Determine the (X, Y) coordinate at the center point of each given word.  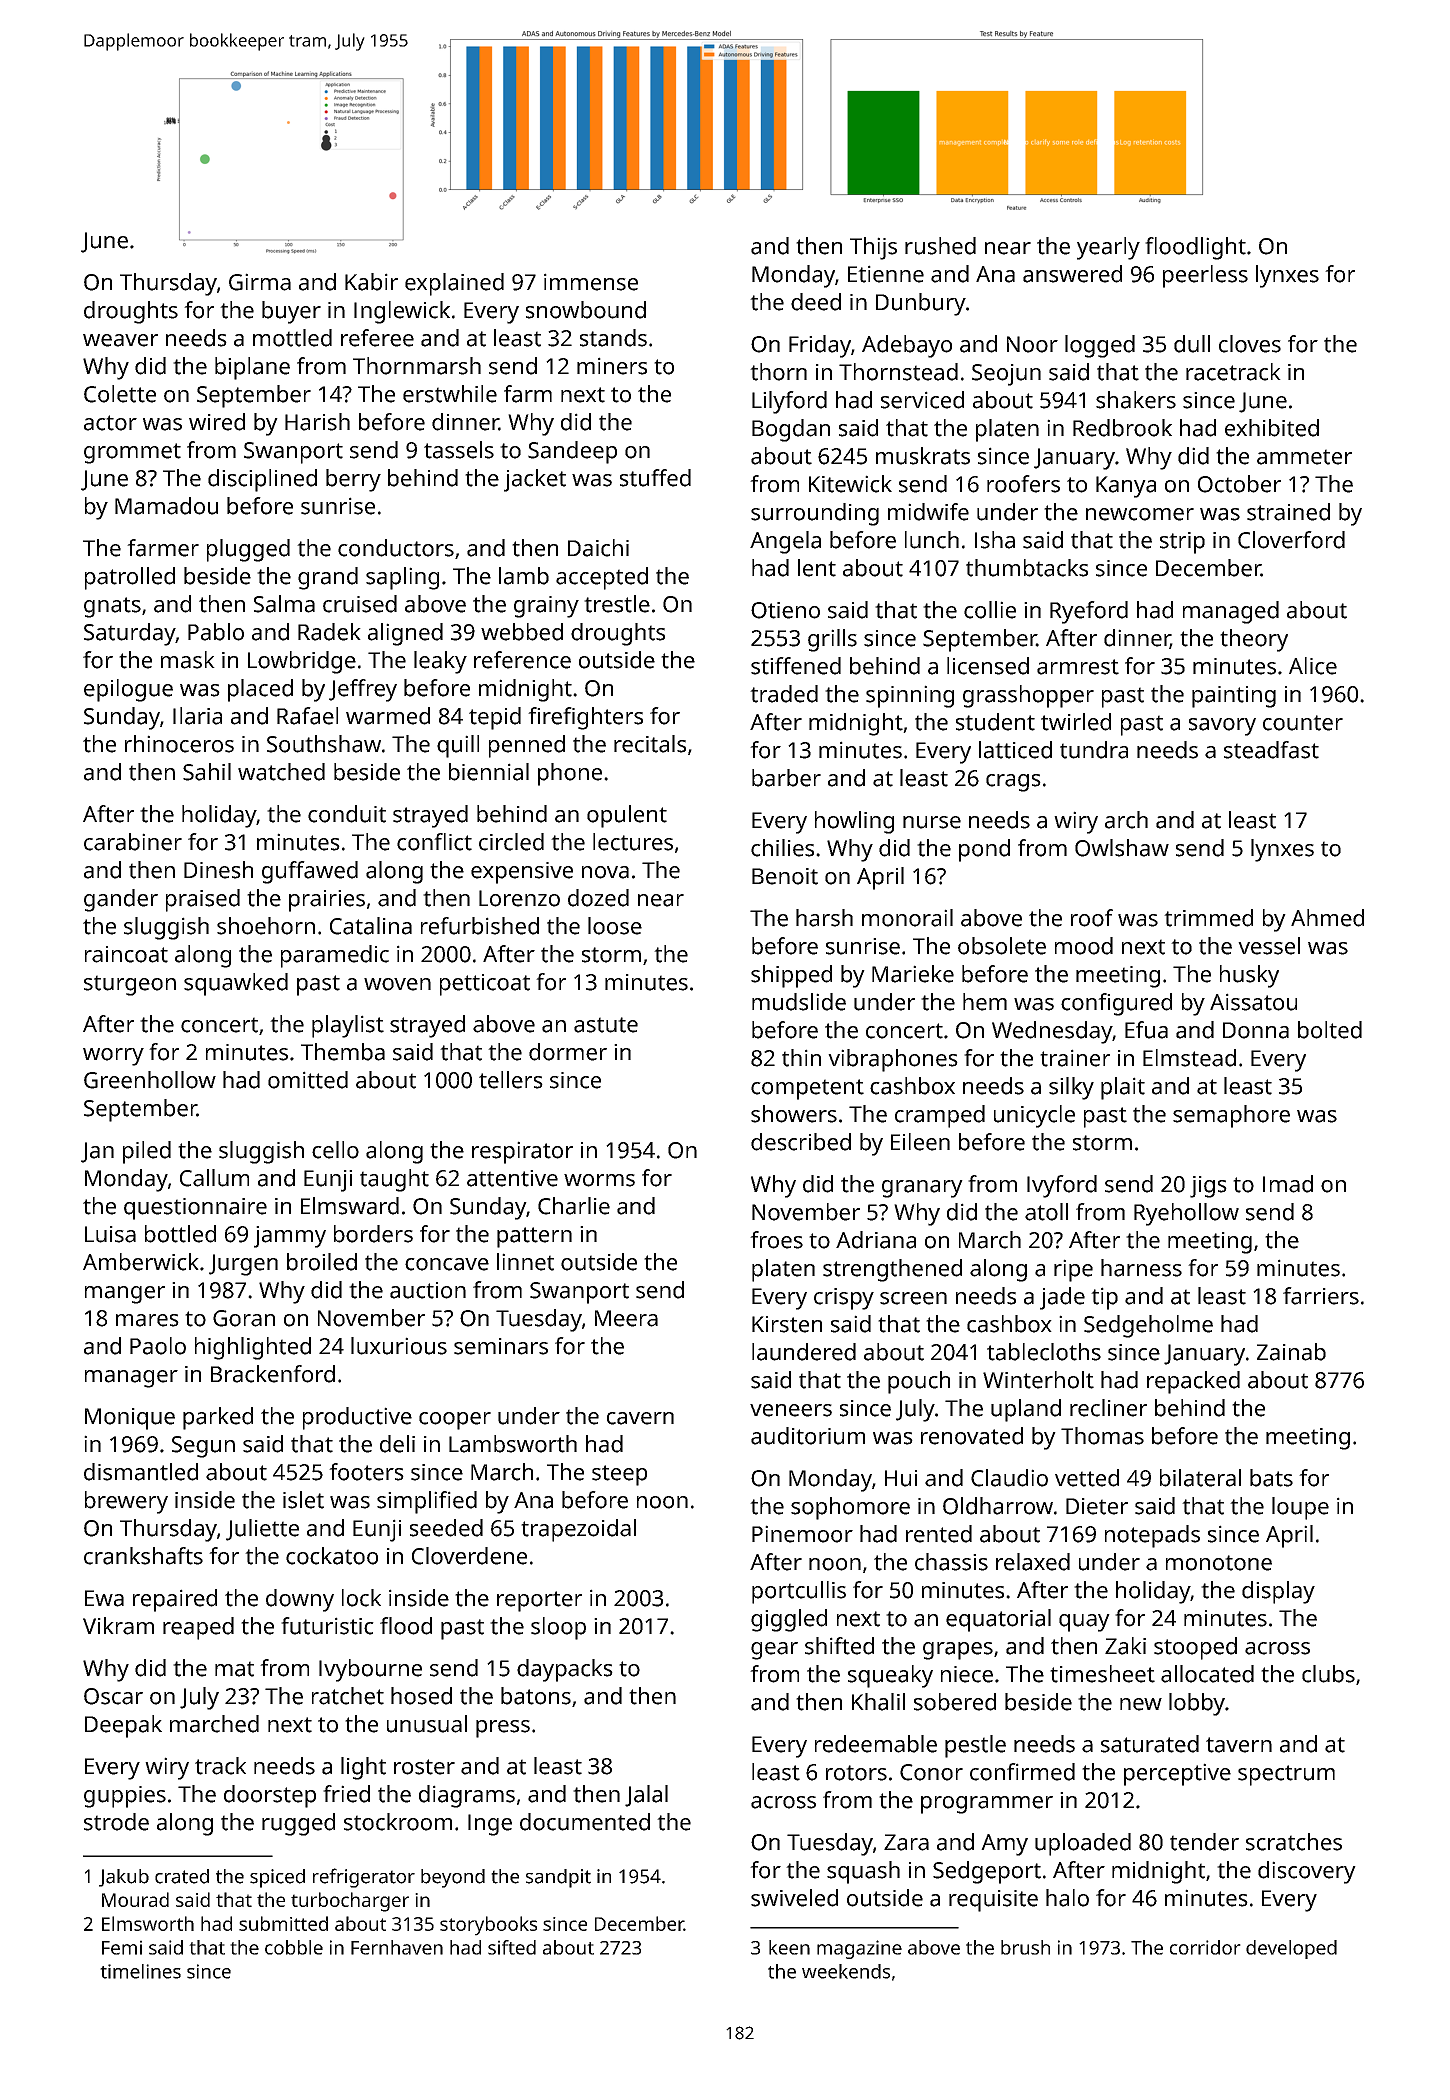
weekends (846, 1971)
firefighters (585, 718)
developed (1291, 1949)
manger (125, 1295)
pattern (534, 1237)
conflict (434, 842)
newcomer (1140, 514)
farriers (1321, 1296)
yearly (1108, 248)
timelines (140, 1971)
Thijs (873, 248)
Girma (260, 282)
